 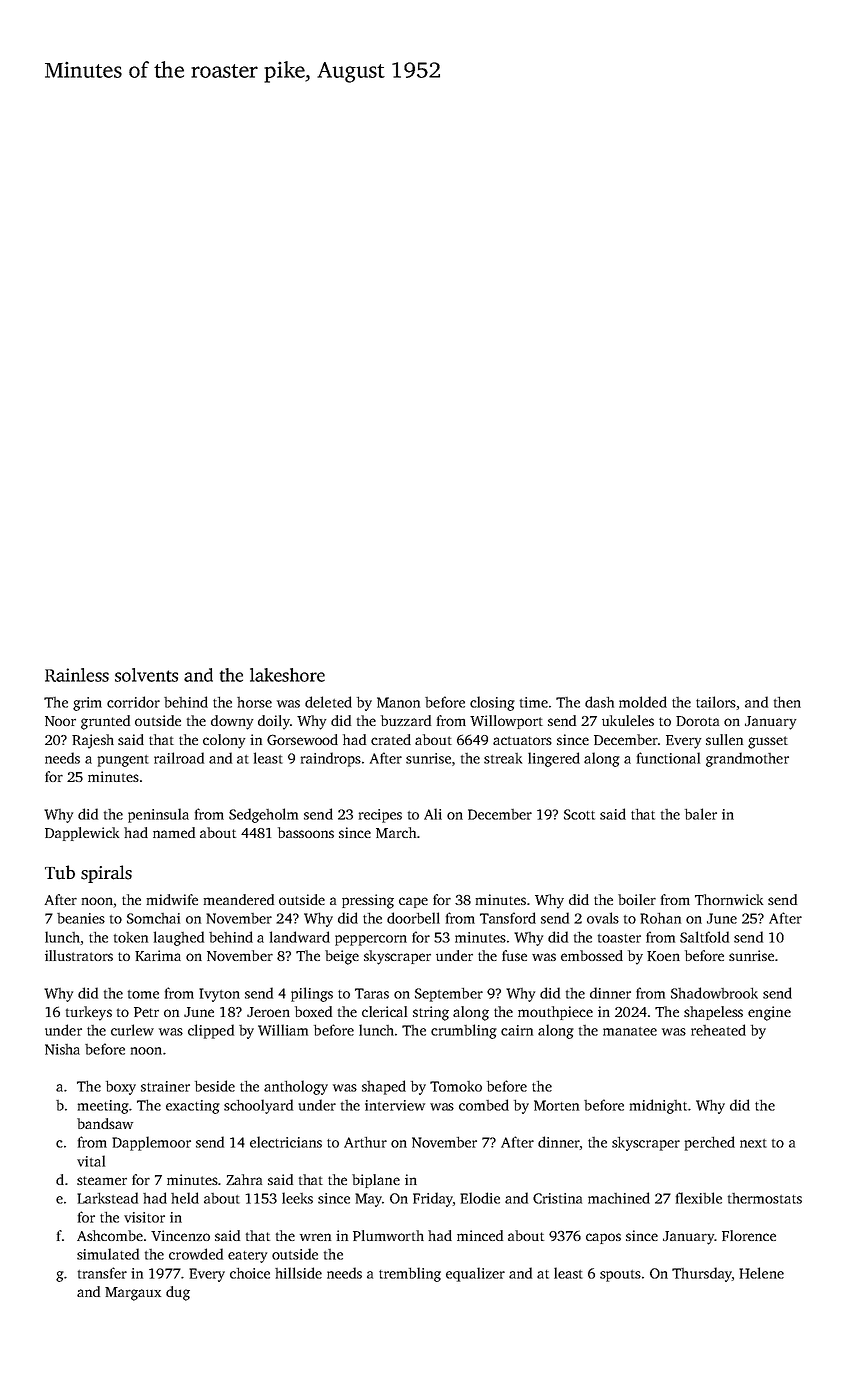 I want to click on biplane, so click(x=376, y=1181).
